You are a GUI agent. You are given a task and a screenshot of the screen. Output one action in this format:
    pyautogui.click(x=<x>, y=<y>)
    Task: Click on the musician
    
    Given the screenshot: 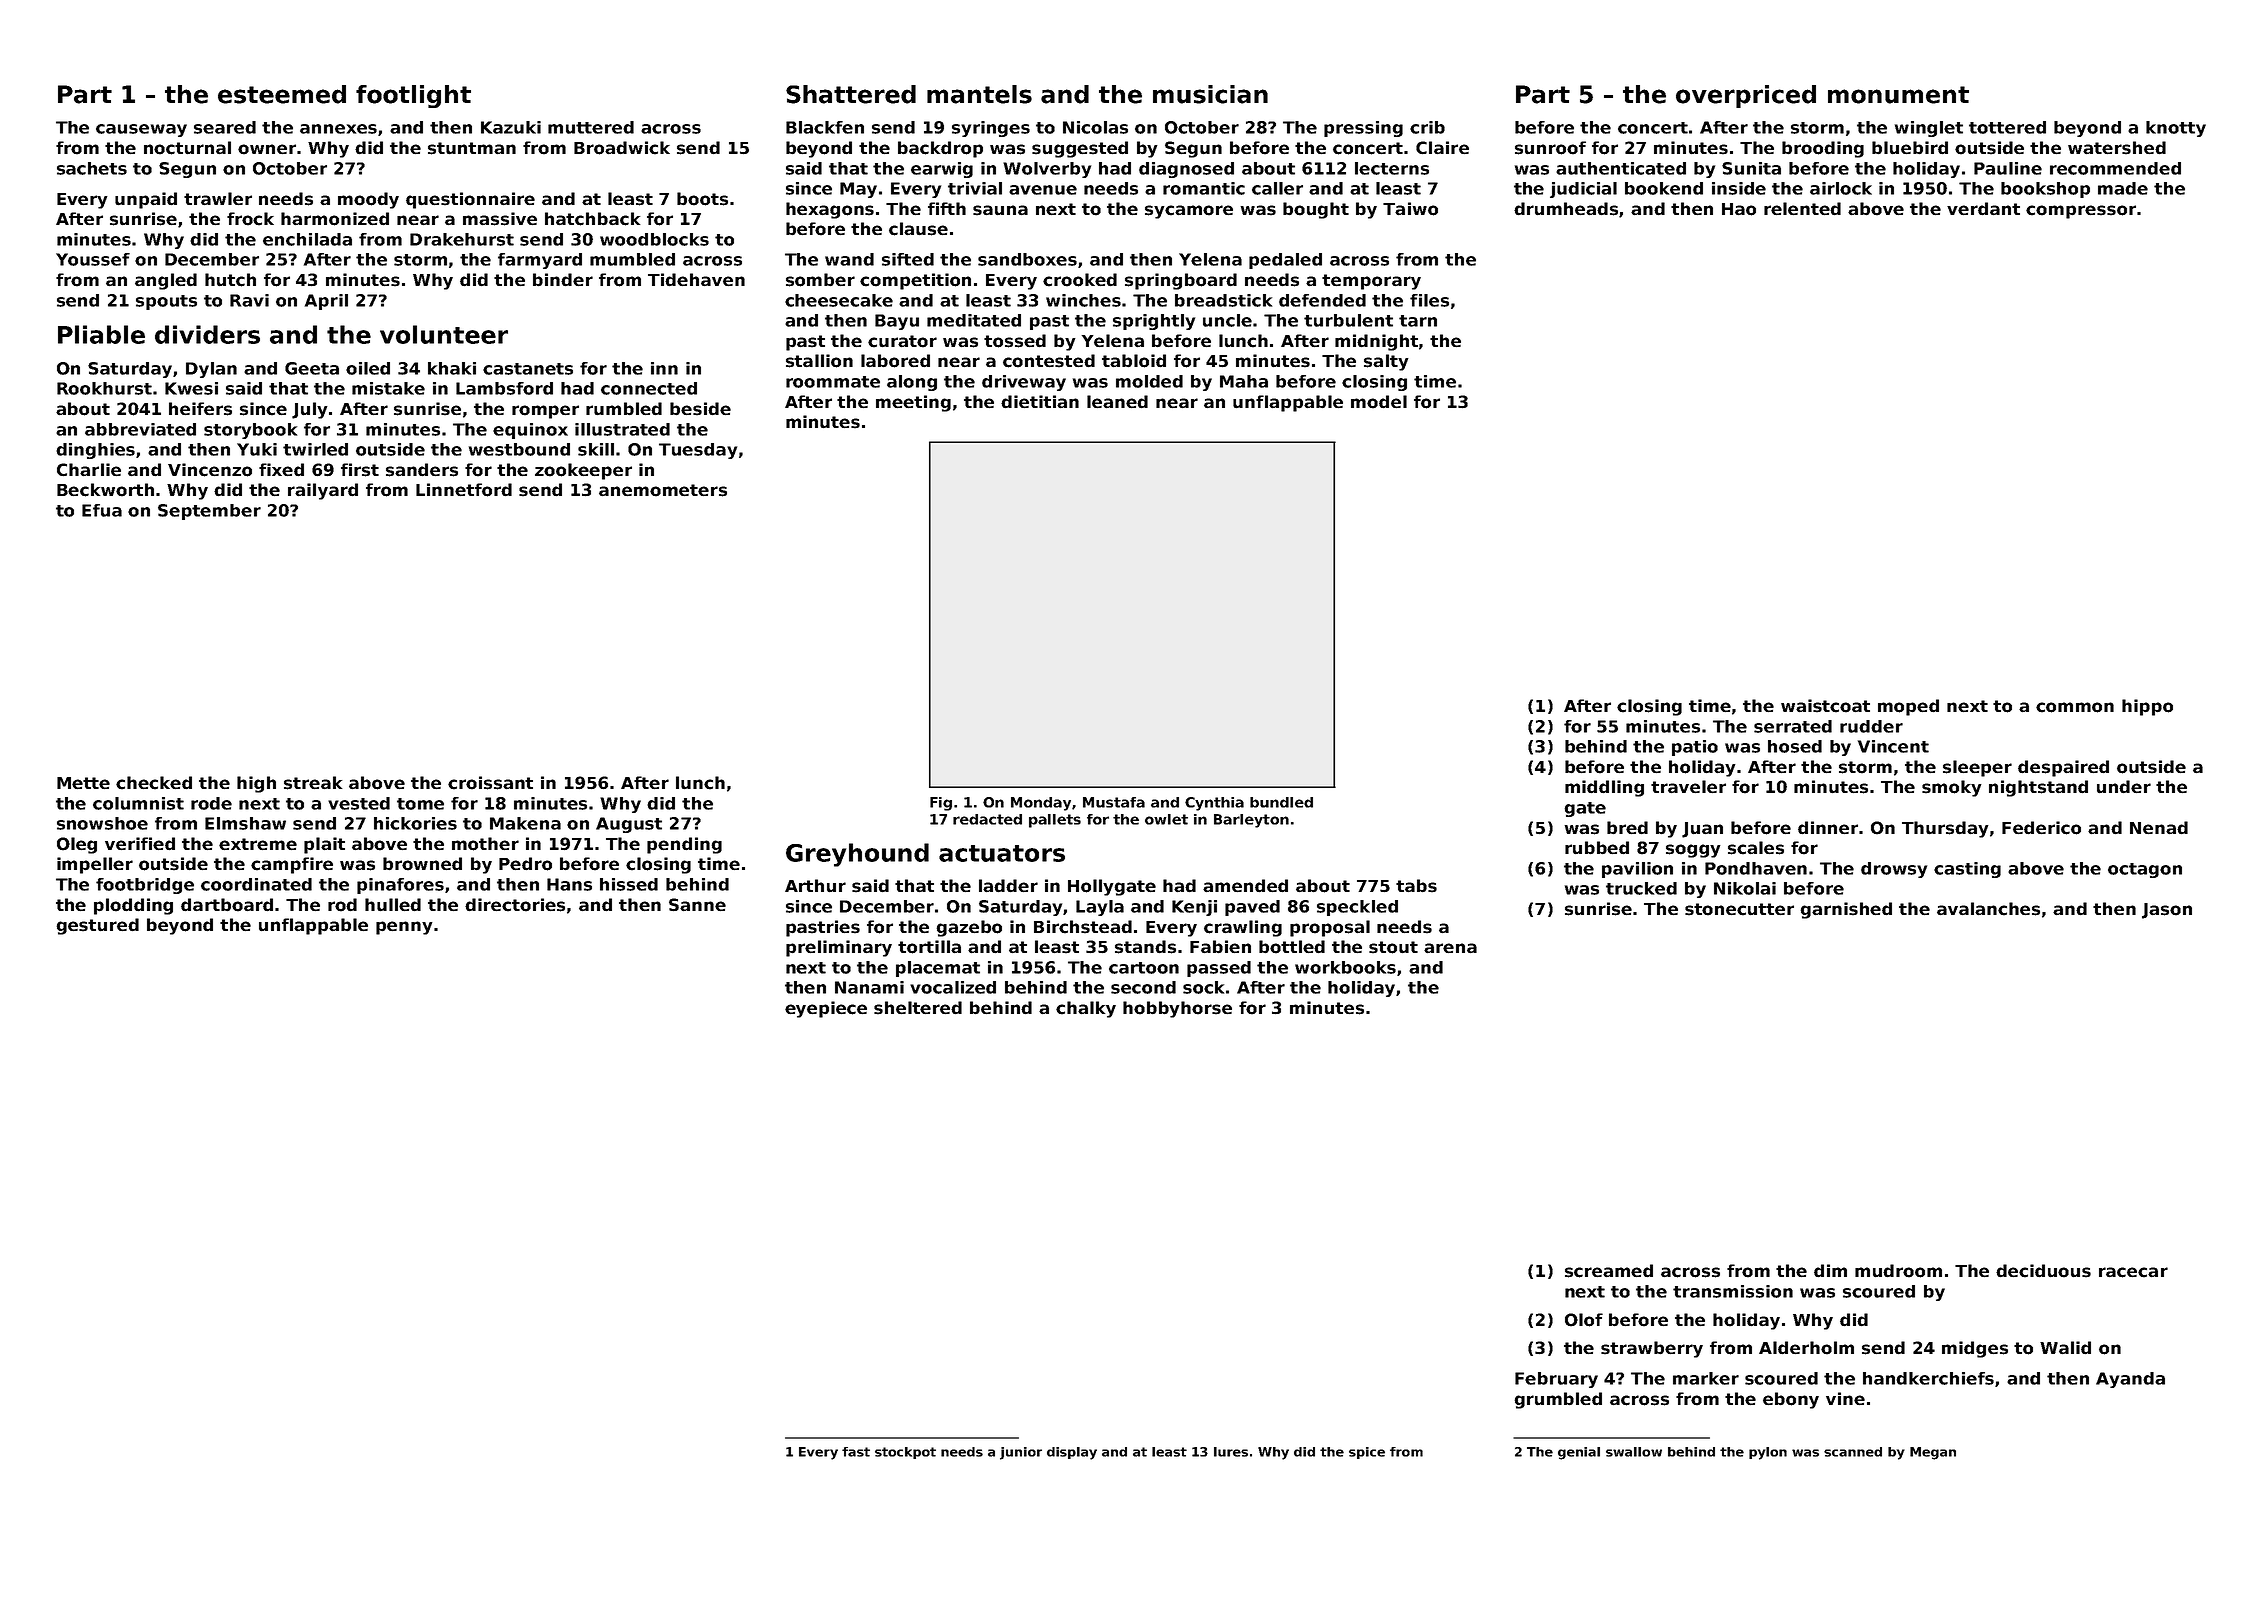 What is the action you would take?
    pyautogui.click(x=1210, y=94)
